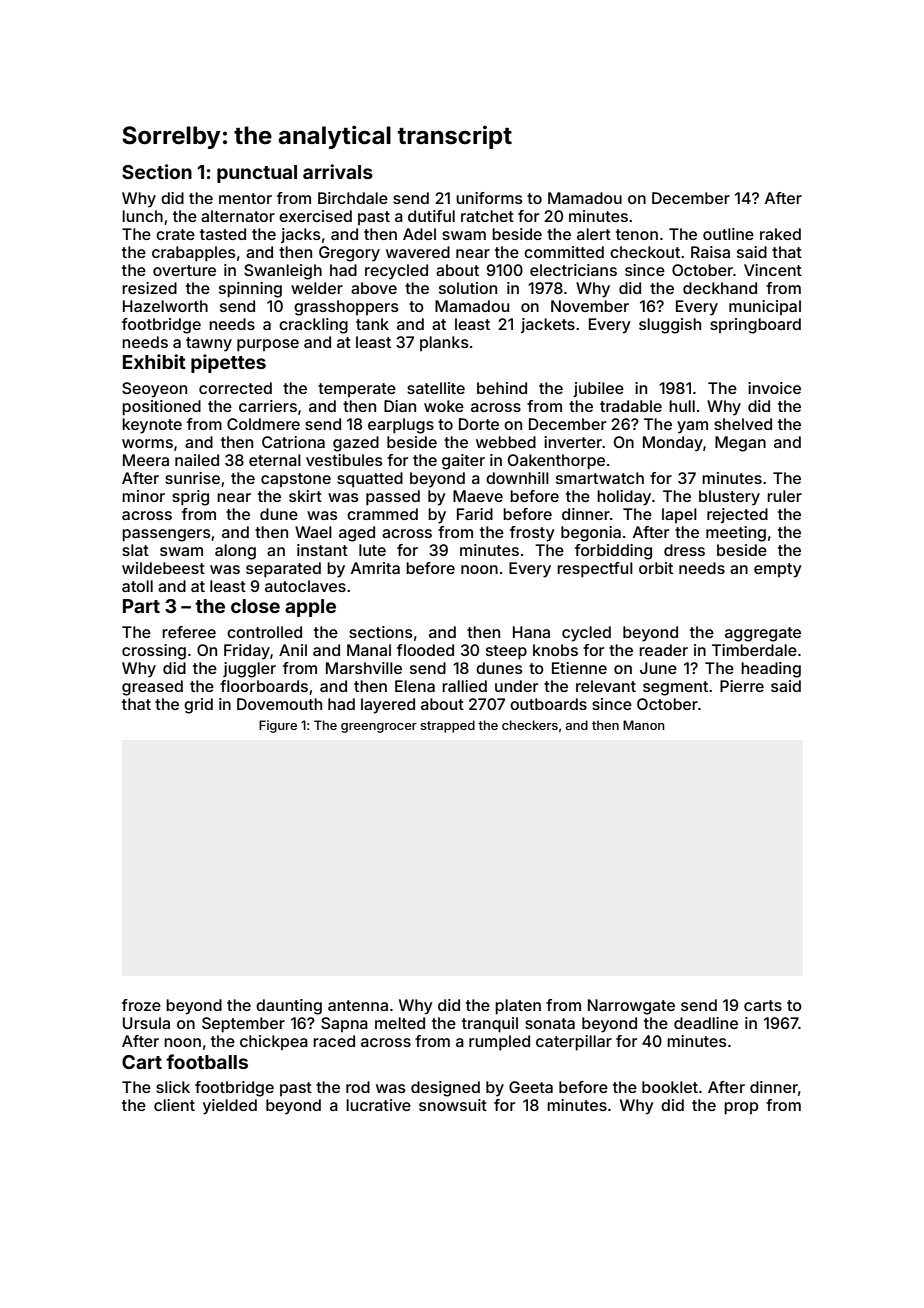 This image has height=1308, width=924. I want to click on Timberdale, so click(754, 650).
